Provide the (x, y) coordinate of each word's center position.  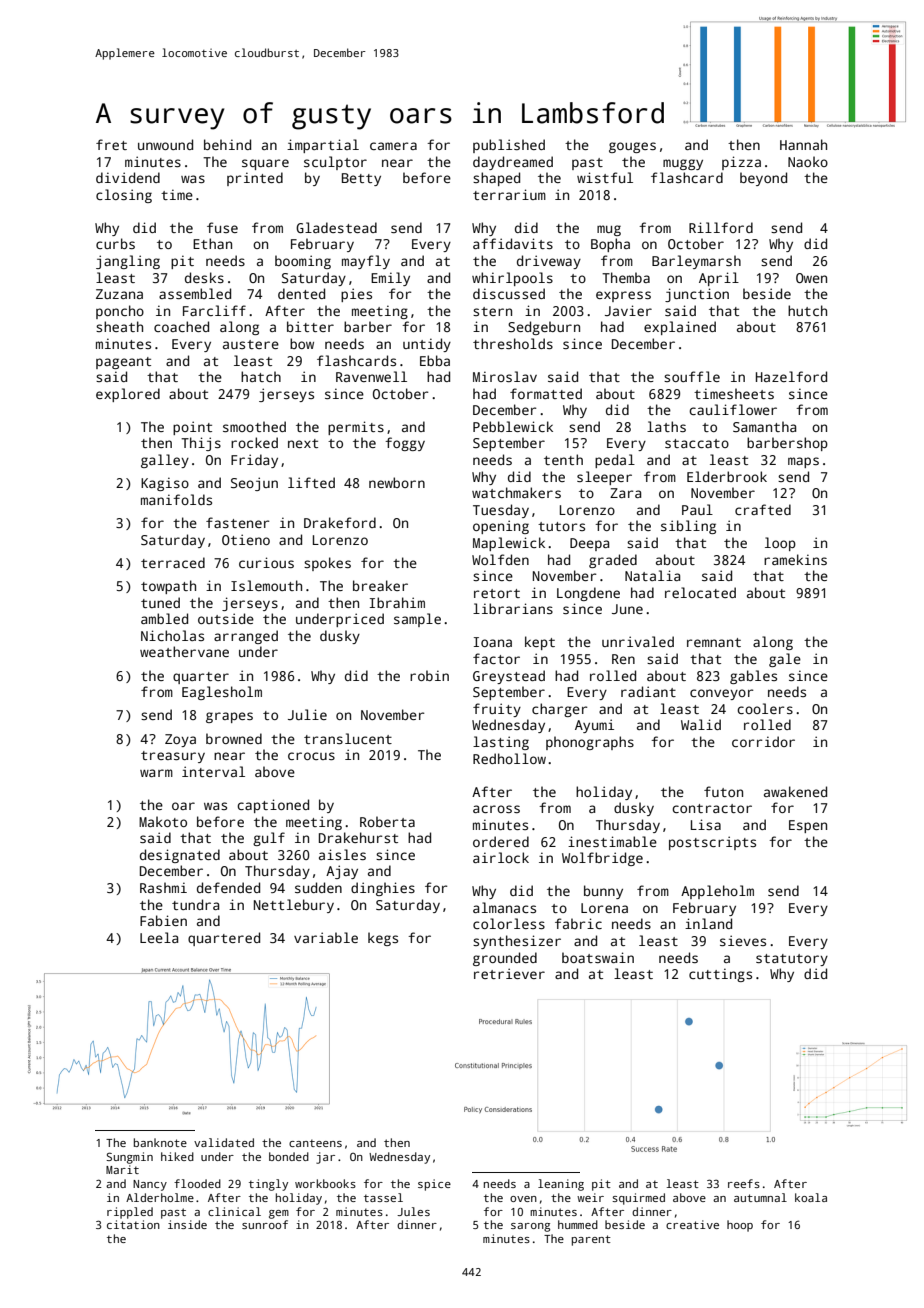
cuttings (720, 975)
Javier (628, 310)
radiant (648, 691)
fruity (497, 710)
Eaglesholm (222, 693)
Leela (159, 937)
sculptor (335, 163)
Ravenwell (371, 376)
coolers (765, 708)
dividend (128, 177)
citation (133, 1224)
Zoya (180, 740)
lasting (501, 743)
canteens (315, 1143)
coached (181, 326)
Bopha (610, 245)
